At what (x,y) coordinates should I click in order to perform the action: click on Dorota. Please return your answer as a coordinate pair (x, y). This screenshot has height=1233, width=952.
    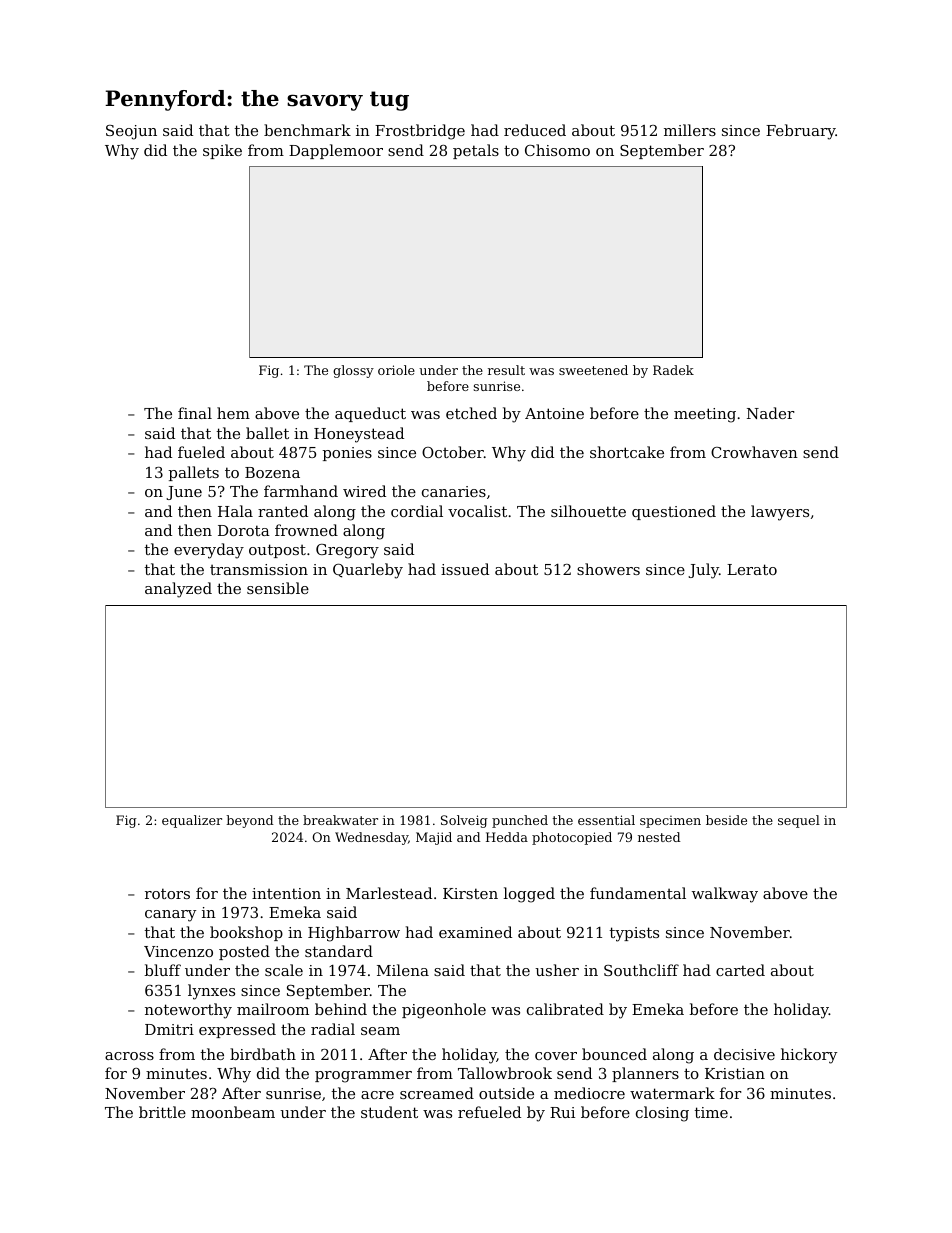
    Looking at the image, I should click on (244, 530).
